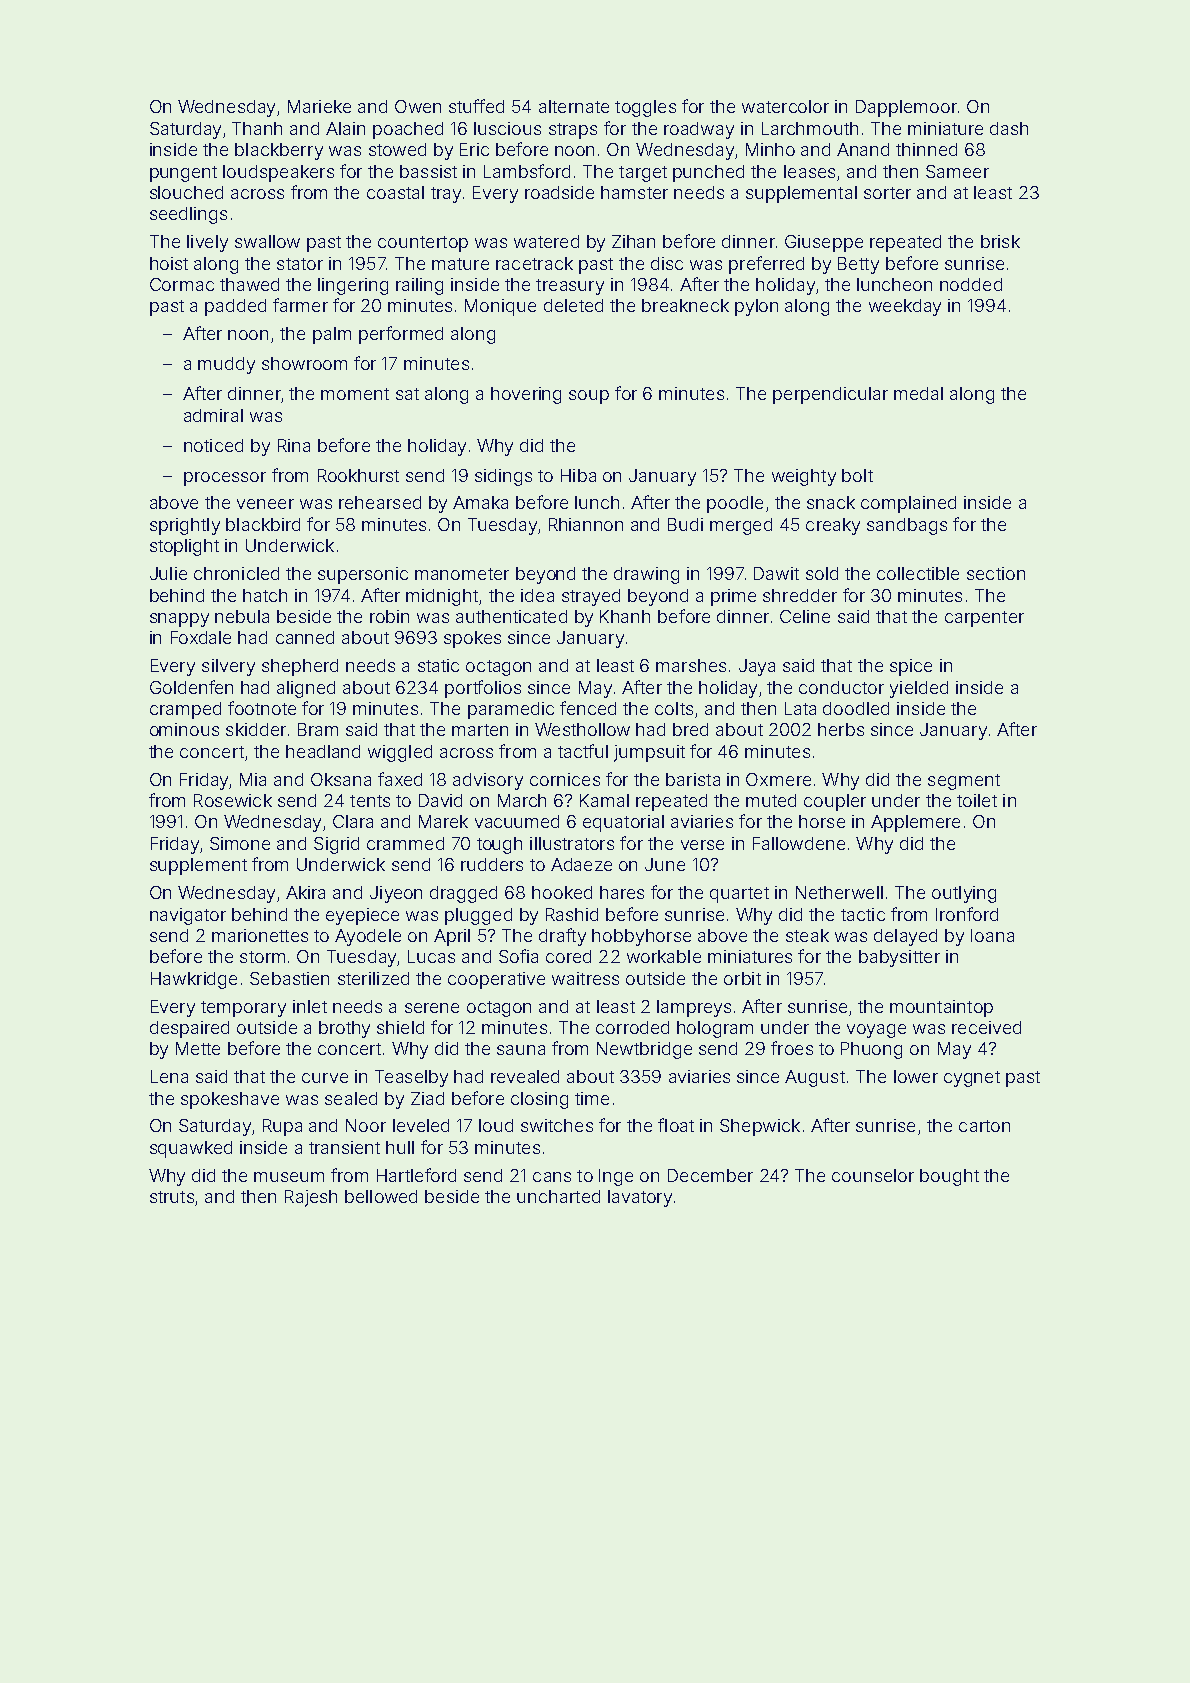  I want to click on skidder, so click(256, 729).
